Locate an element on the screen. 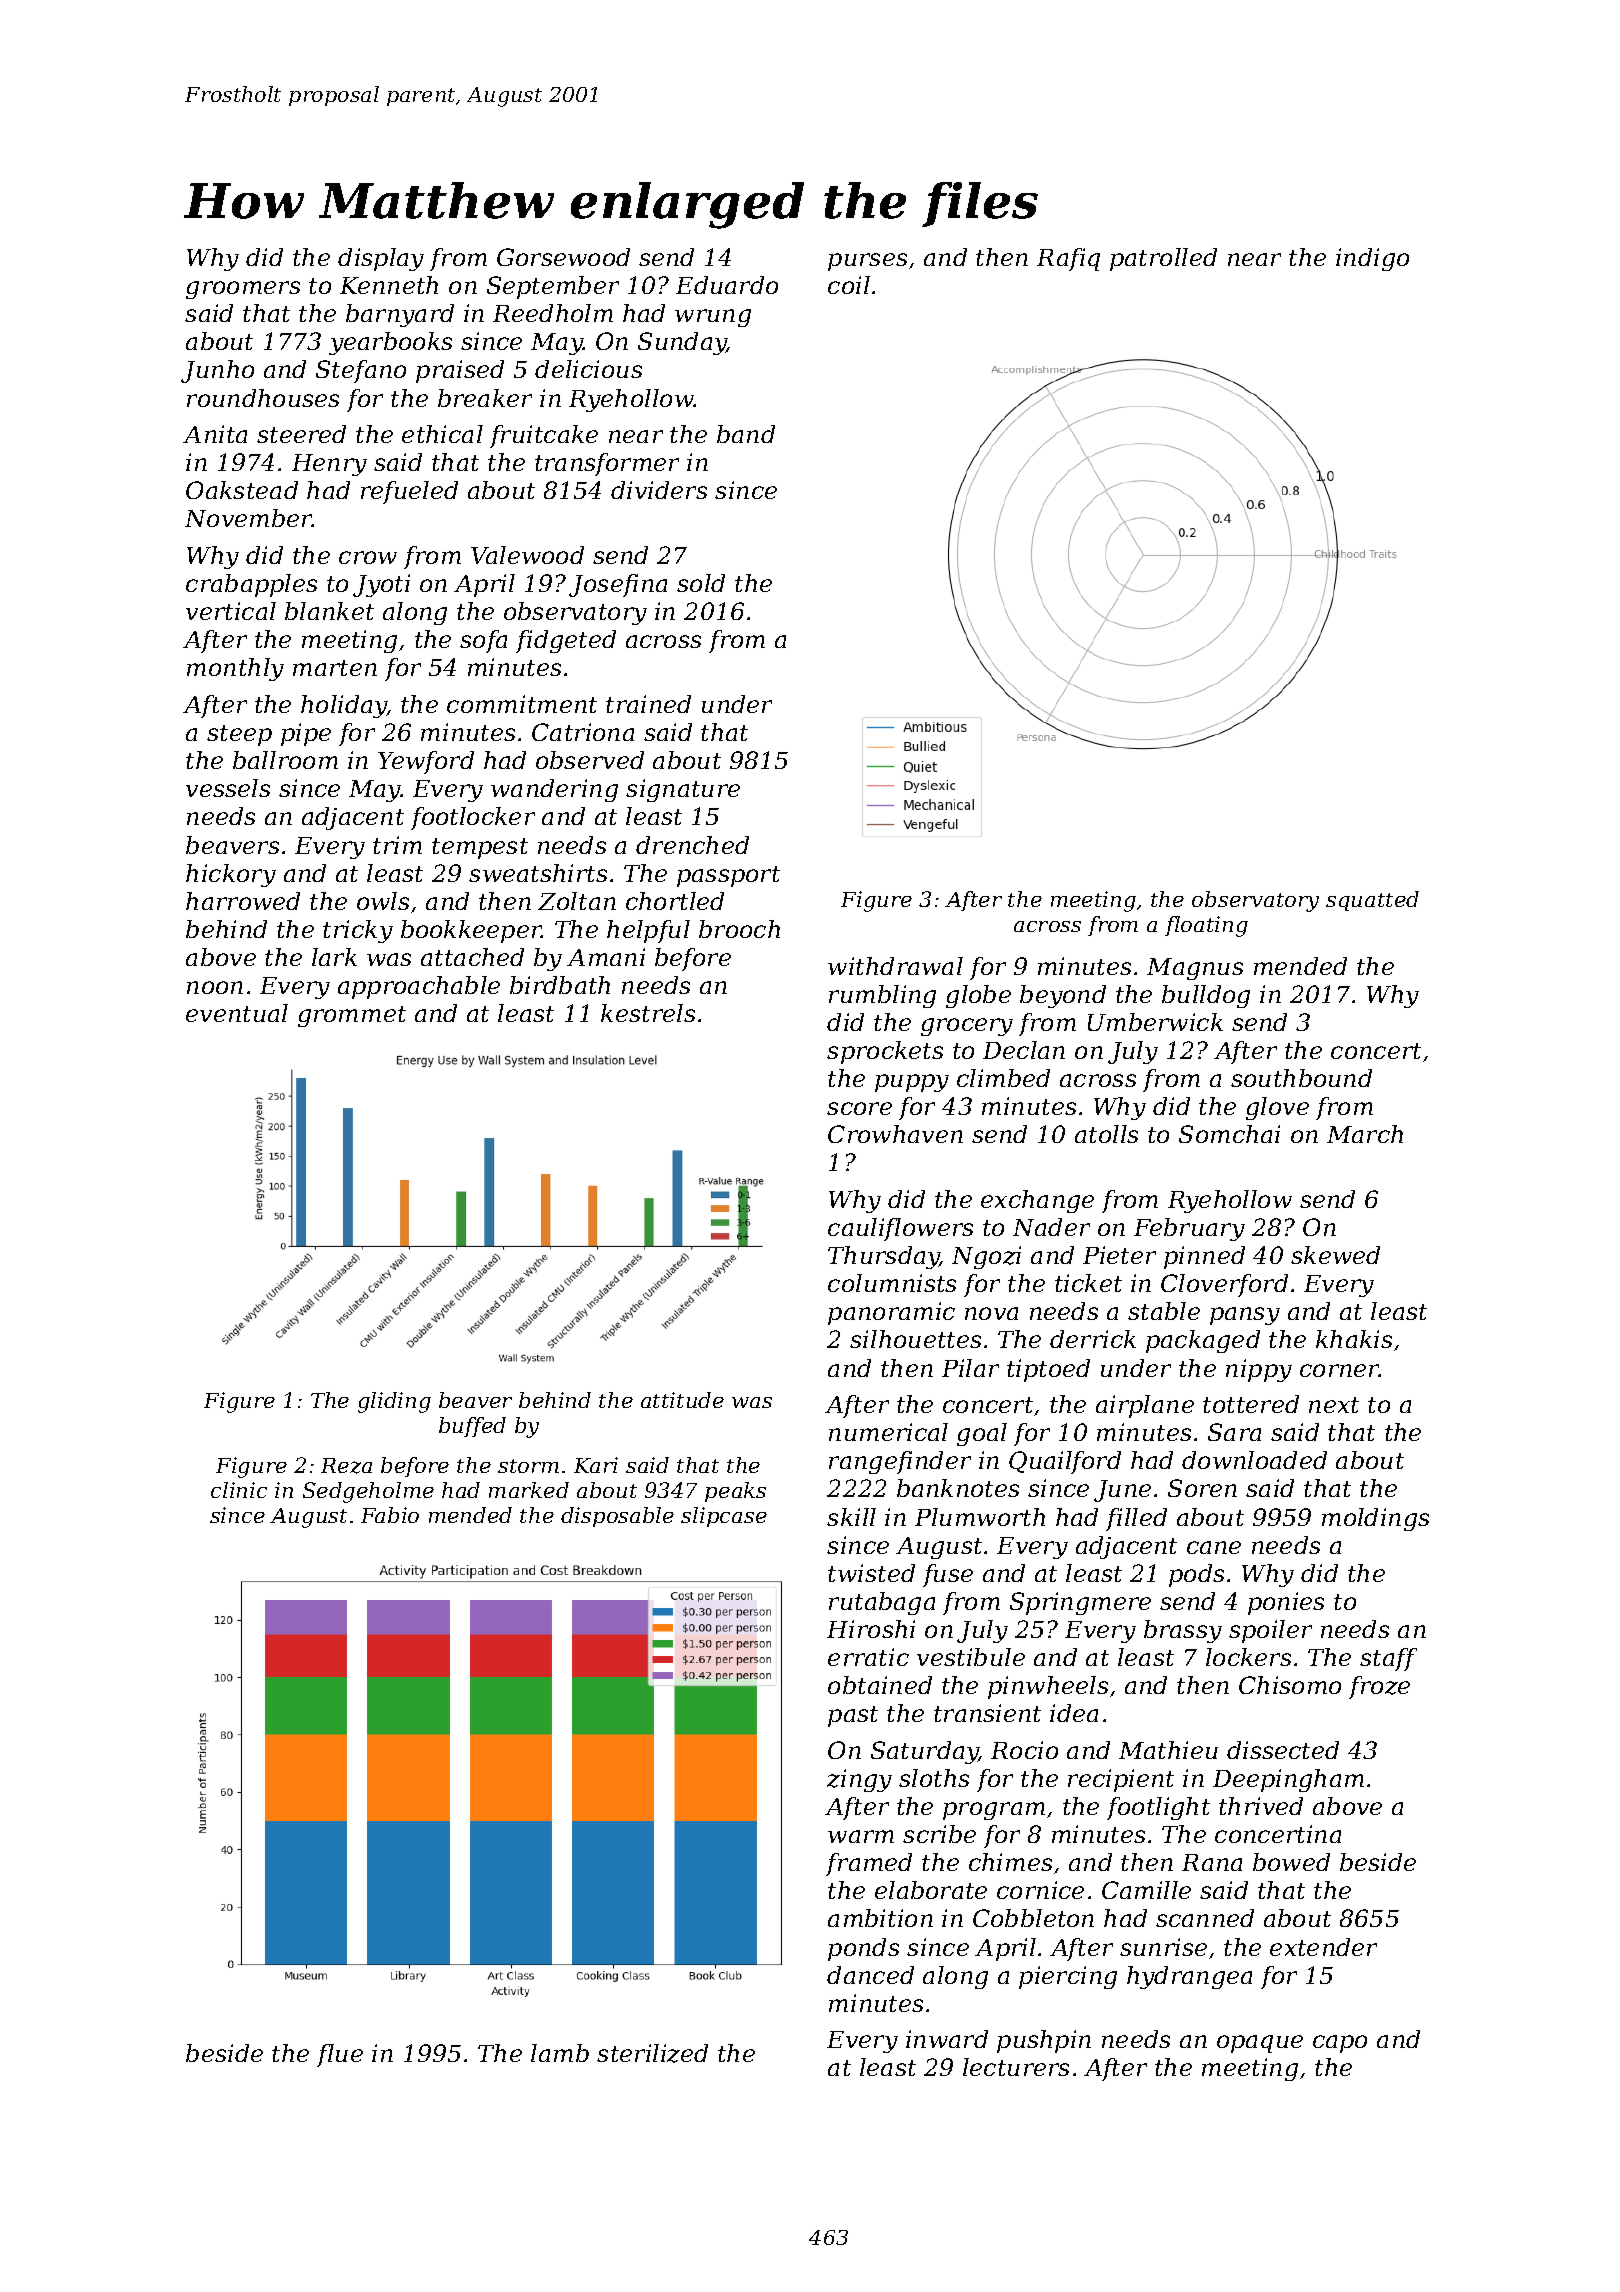 The height and width of the screenshot is (2292, 1620). panoramic is located at coordinates (891, 1313).
